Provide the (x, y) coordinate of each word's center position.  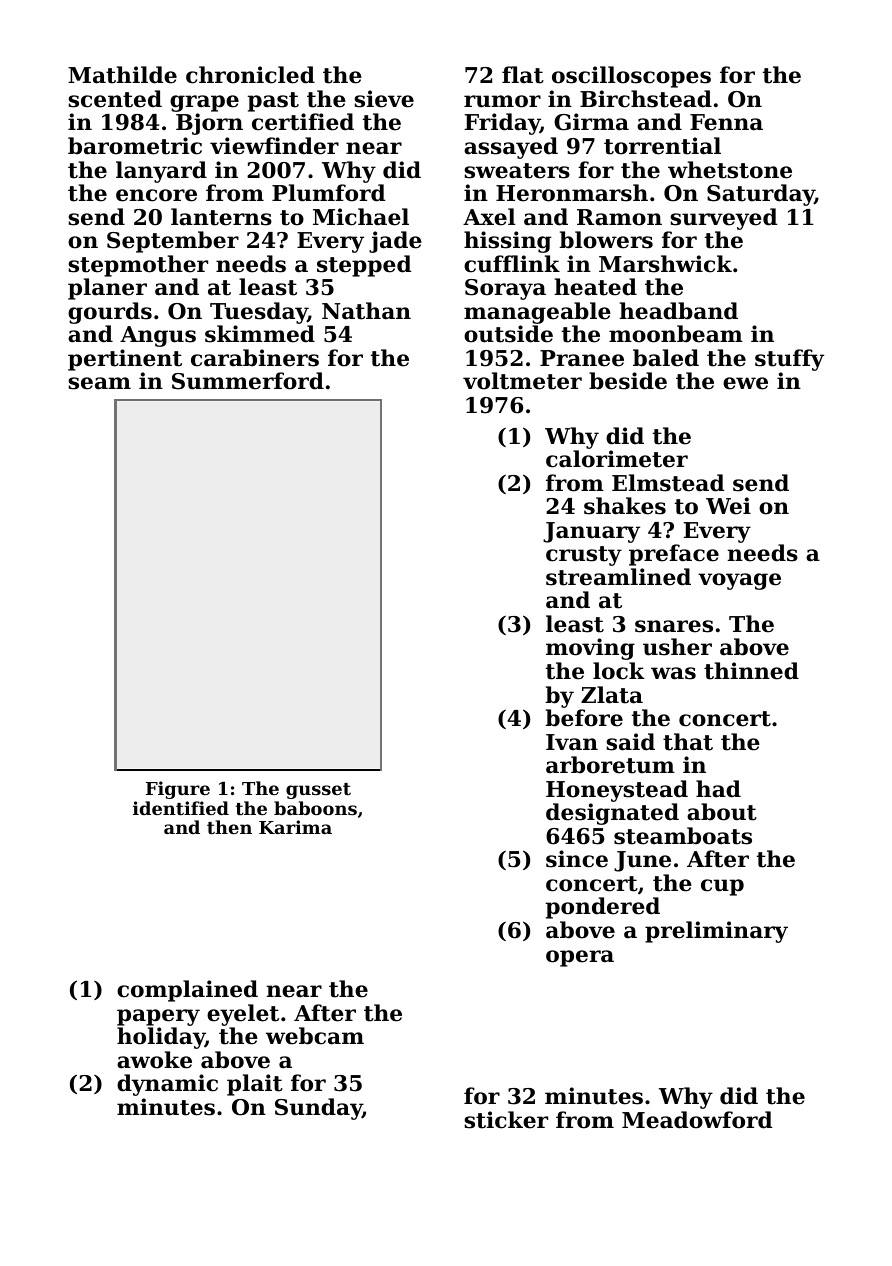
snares (674, 626)
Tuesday (259, 313)
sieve (384, 99)
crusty (584, 556)
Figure (178, 790)
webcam (315, 1036)
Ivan (572, 742)
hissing (507, 242)
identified (181, 808)
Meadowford (697, 1120)
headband (678, 311)
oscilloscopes (631, 77)
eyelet (243, 1015)
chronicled (250, 75)
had (718, 789)
